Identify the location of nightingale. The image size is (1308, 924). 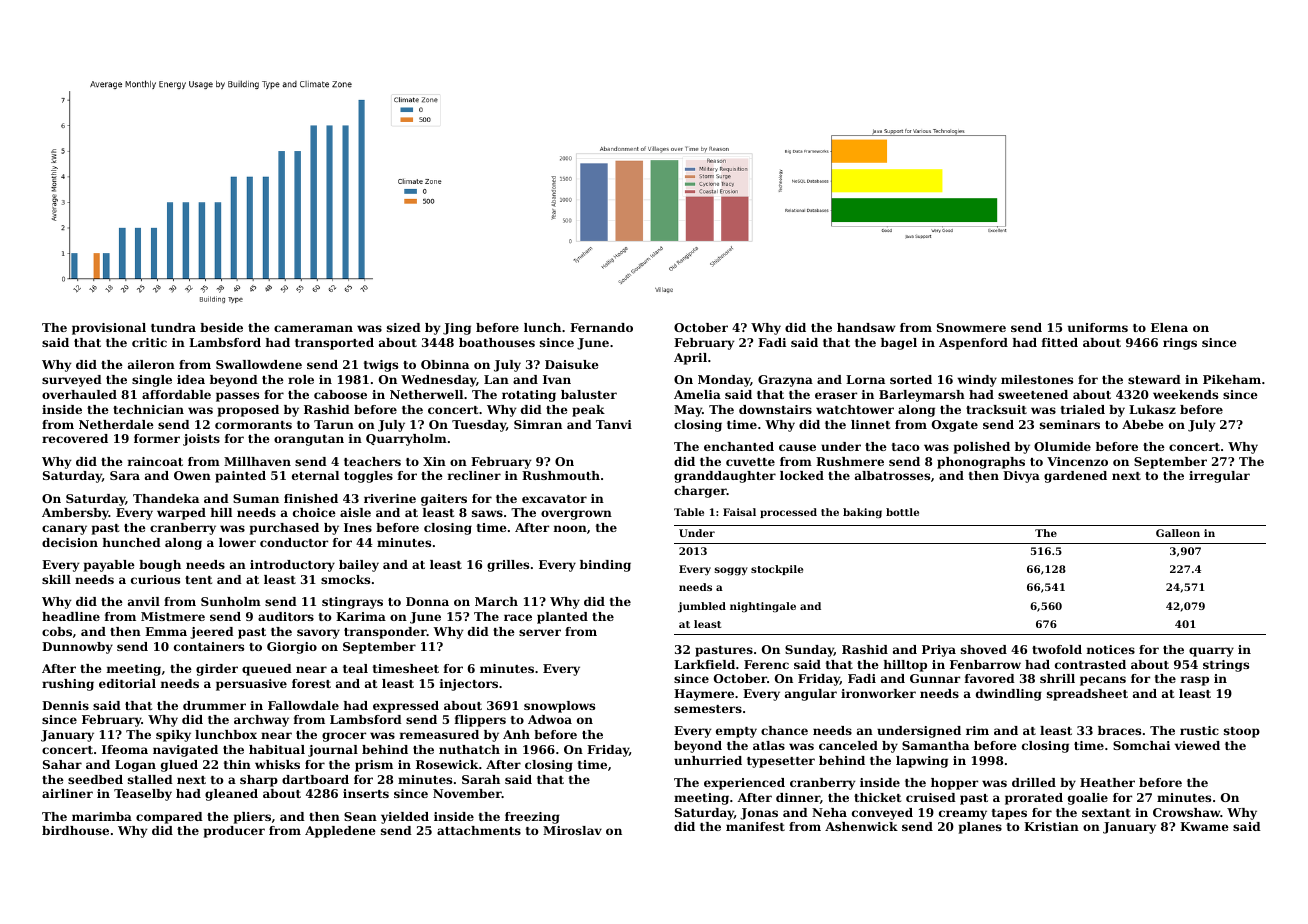
(763, 607).
